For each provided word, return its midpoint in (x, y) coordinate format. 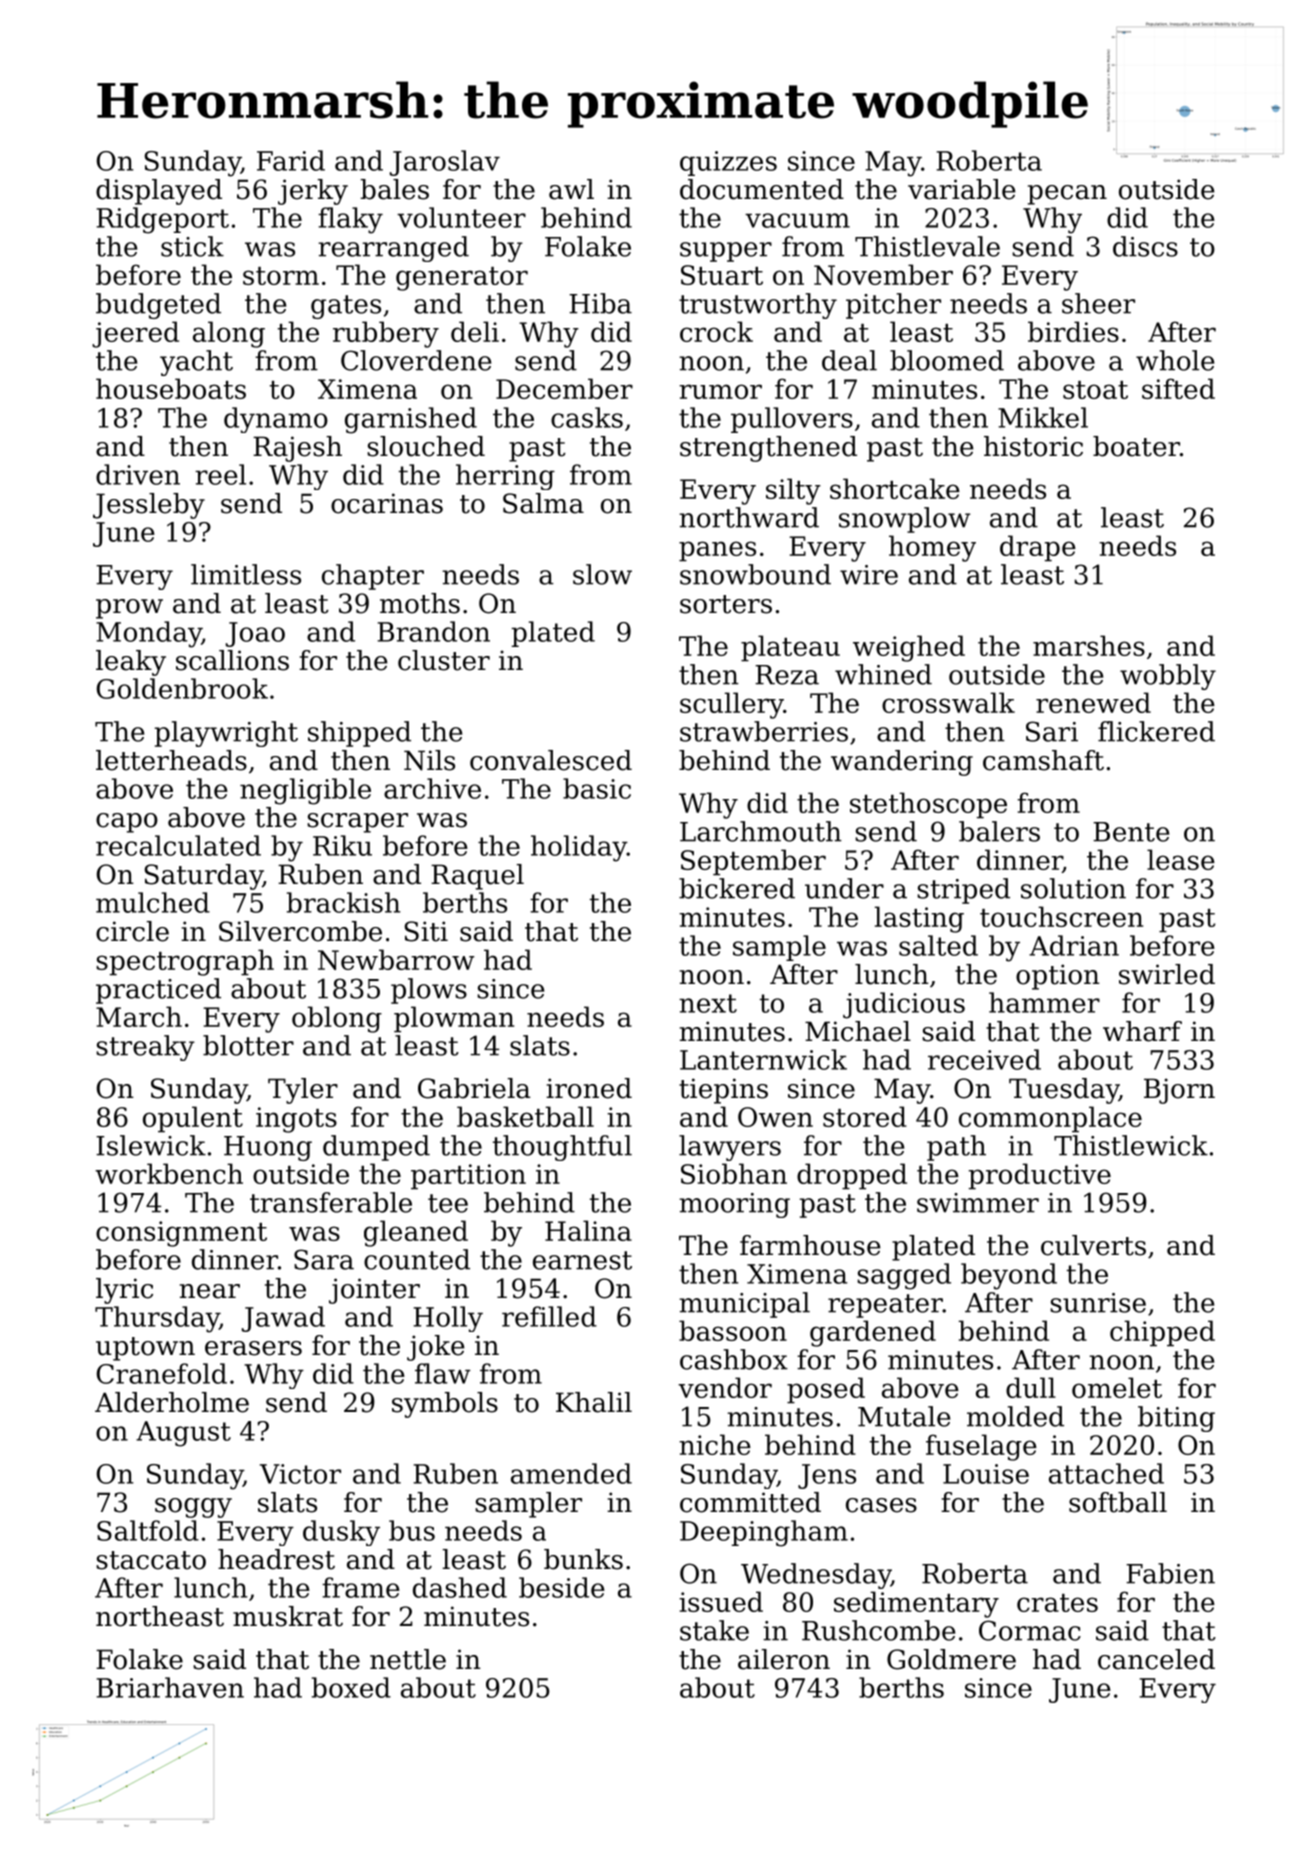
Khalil (594, 1402)
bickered (737, 888)
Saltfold (148, 1530)
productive (1040, 1176)
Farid (291, 160)
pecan (1067, 195)
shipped (359, 734)
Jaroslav (445, 163)
